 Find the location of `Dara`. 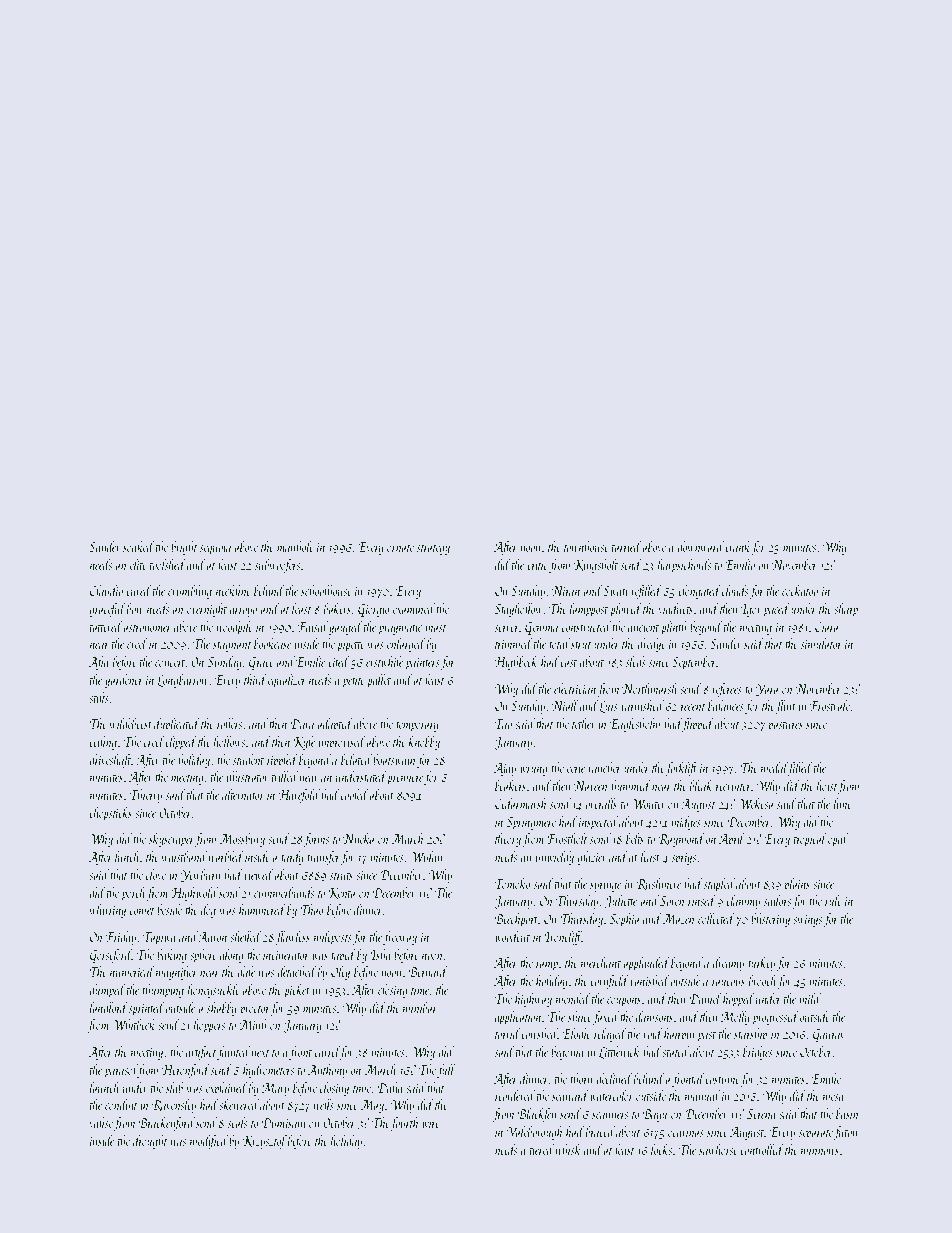

Dara is located at coordinates (302, 724).
